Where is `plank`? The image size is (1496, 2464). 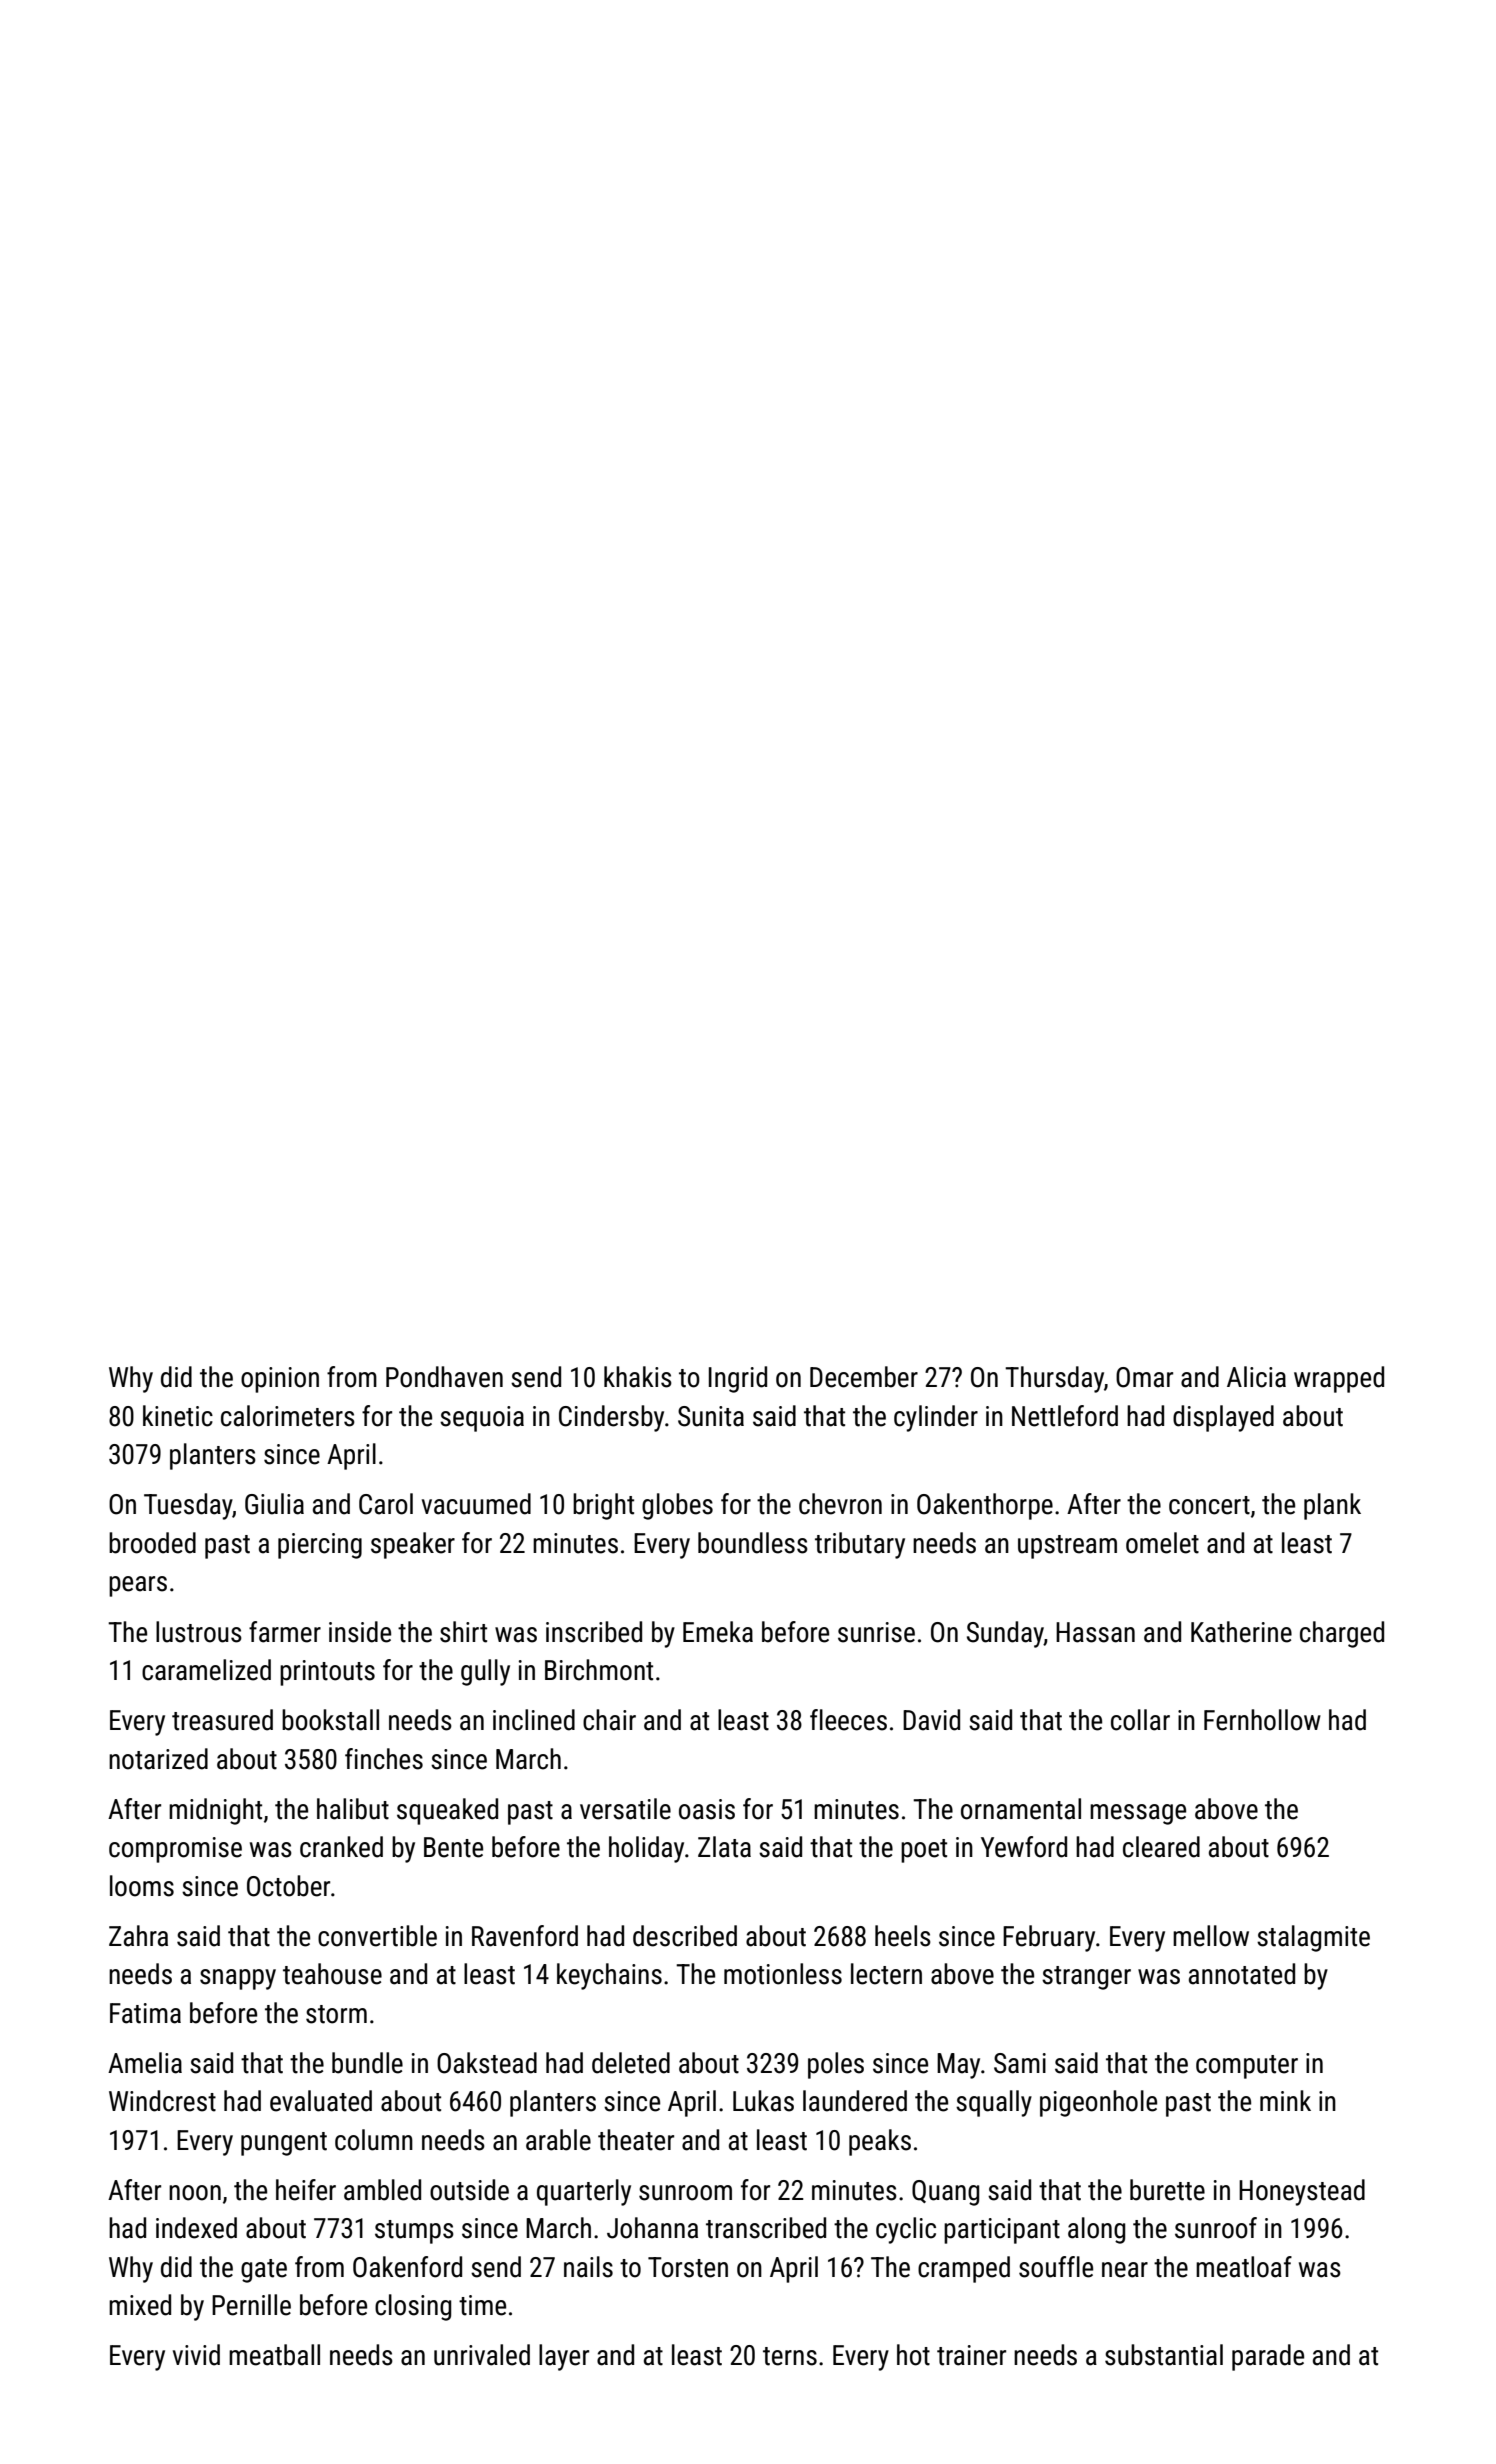 plank is located at coordinates (1332, 1506).
